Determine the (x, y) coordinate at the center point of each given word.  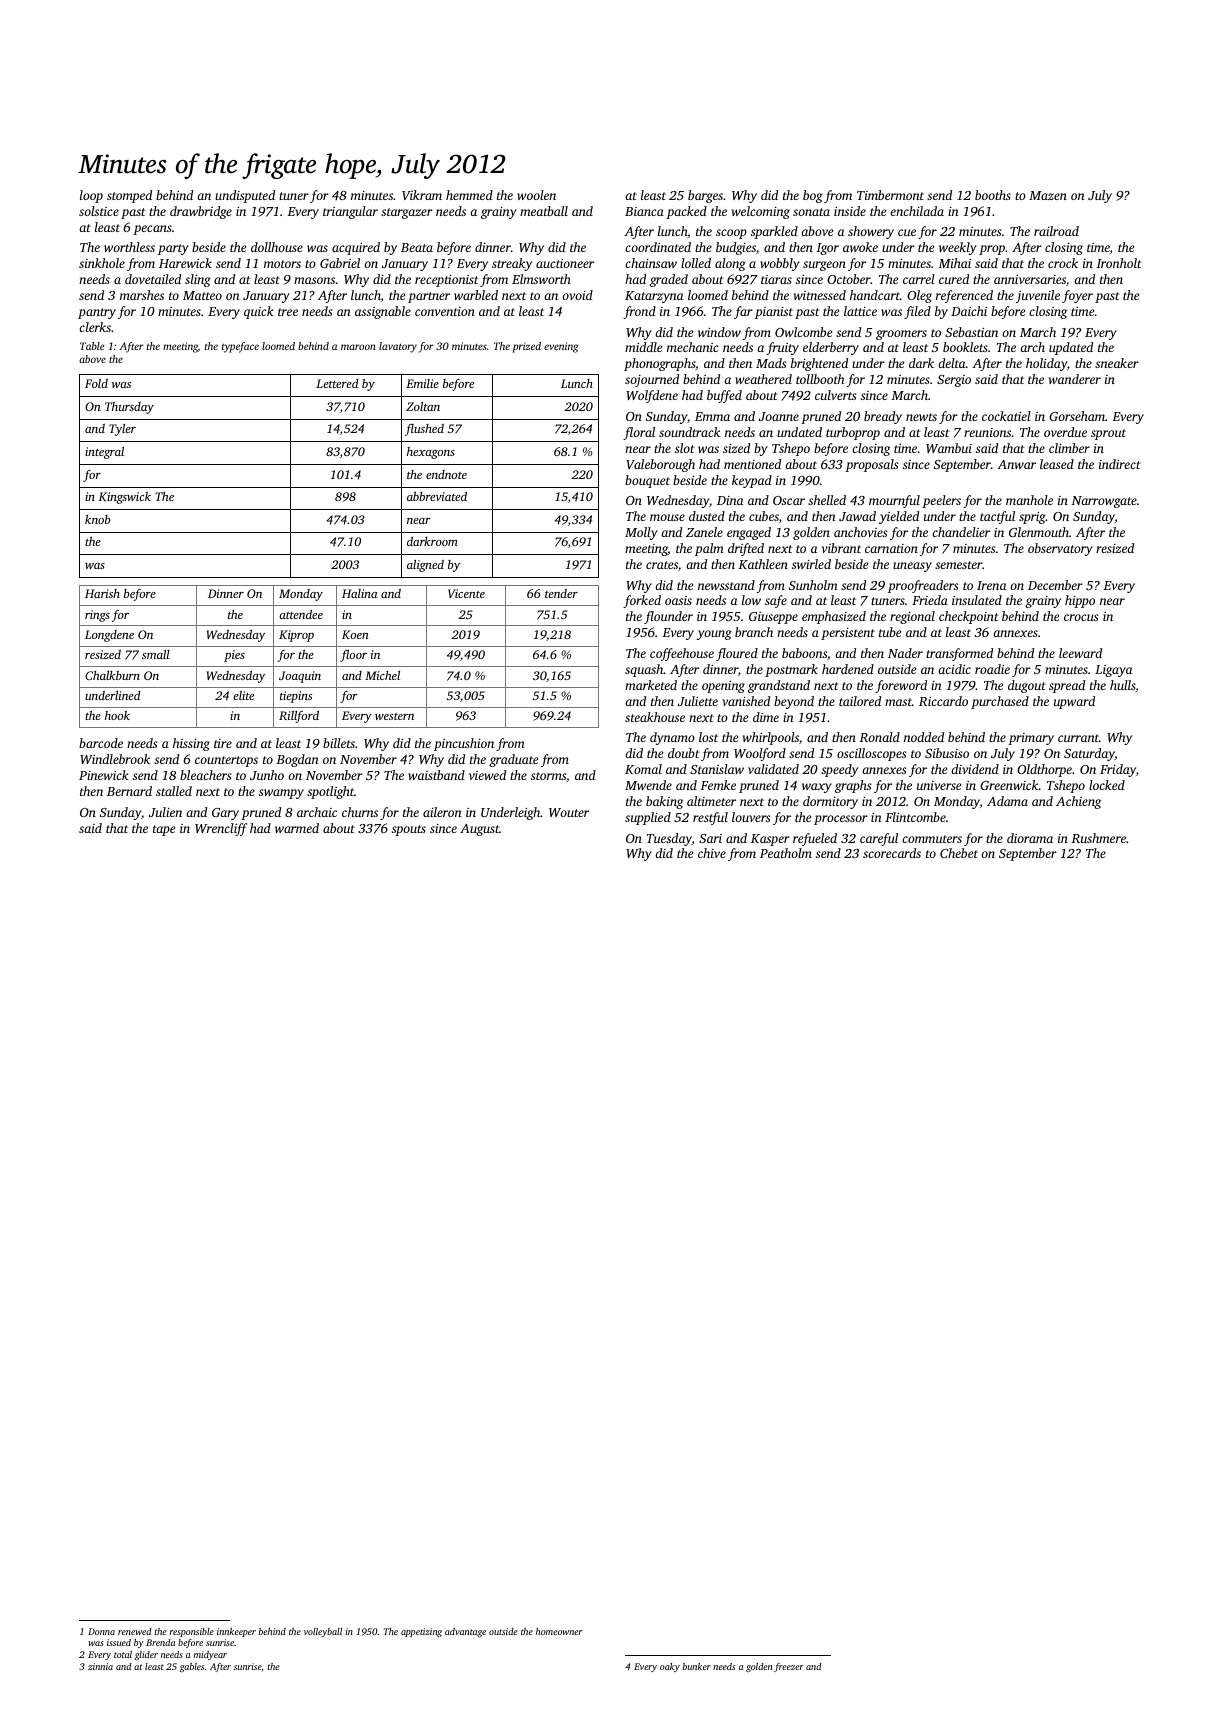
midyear (210, 1655)
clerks (95, 327)
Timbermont (890, 195)
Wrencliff (221, 829)
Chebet (959, 853)
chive (712, 853)
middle (643, 347)
